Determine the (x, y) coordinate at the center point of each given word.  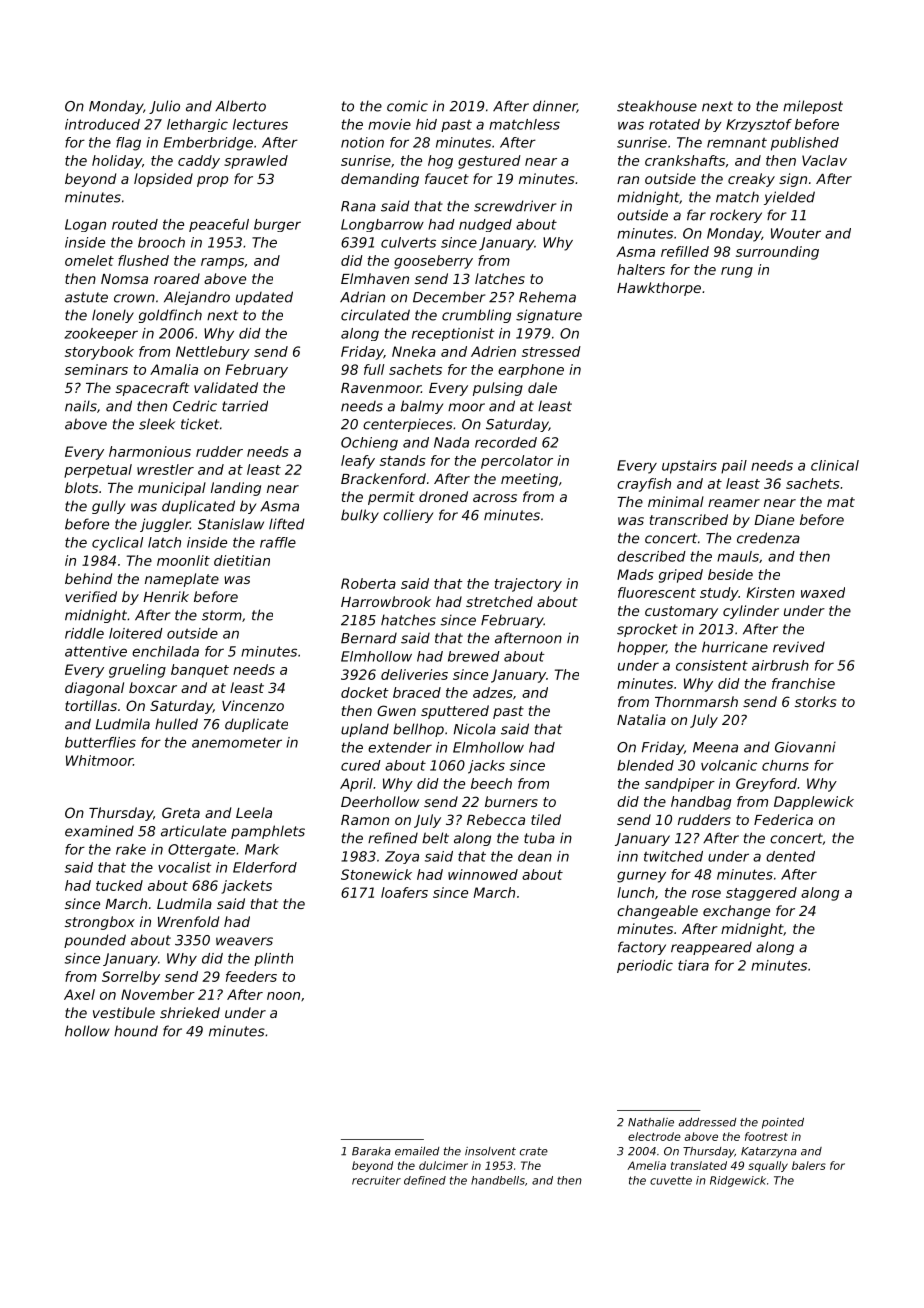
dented (790, 856)
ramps (222, 263)
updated (264, 298)
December (449, 297)
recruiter (376, 1180)
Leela (254, 812)
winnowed (483, 874)
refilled (685, 251)
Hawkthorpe (659, 289)
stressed (551, 351)
